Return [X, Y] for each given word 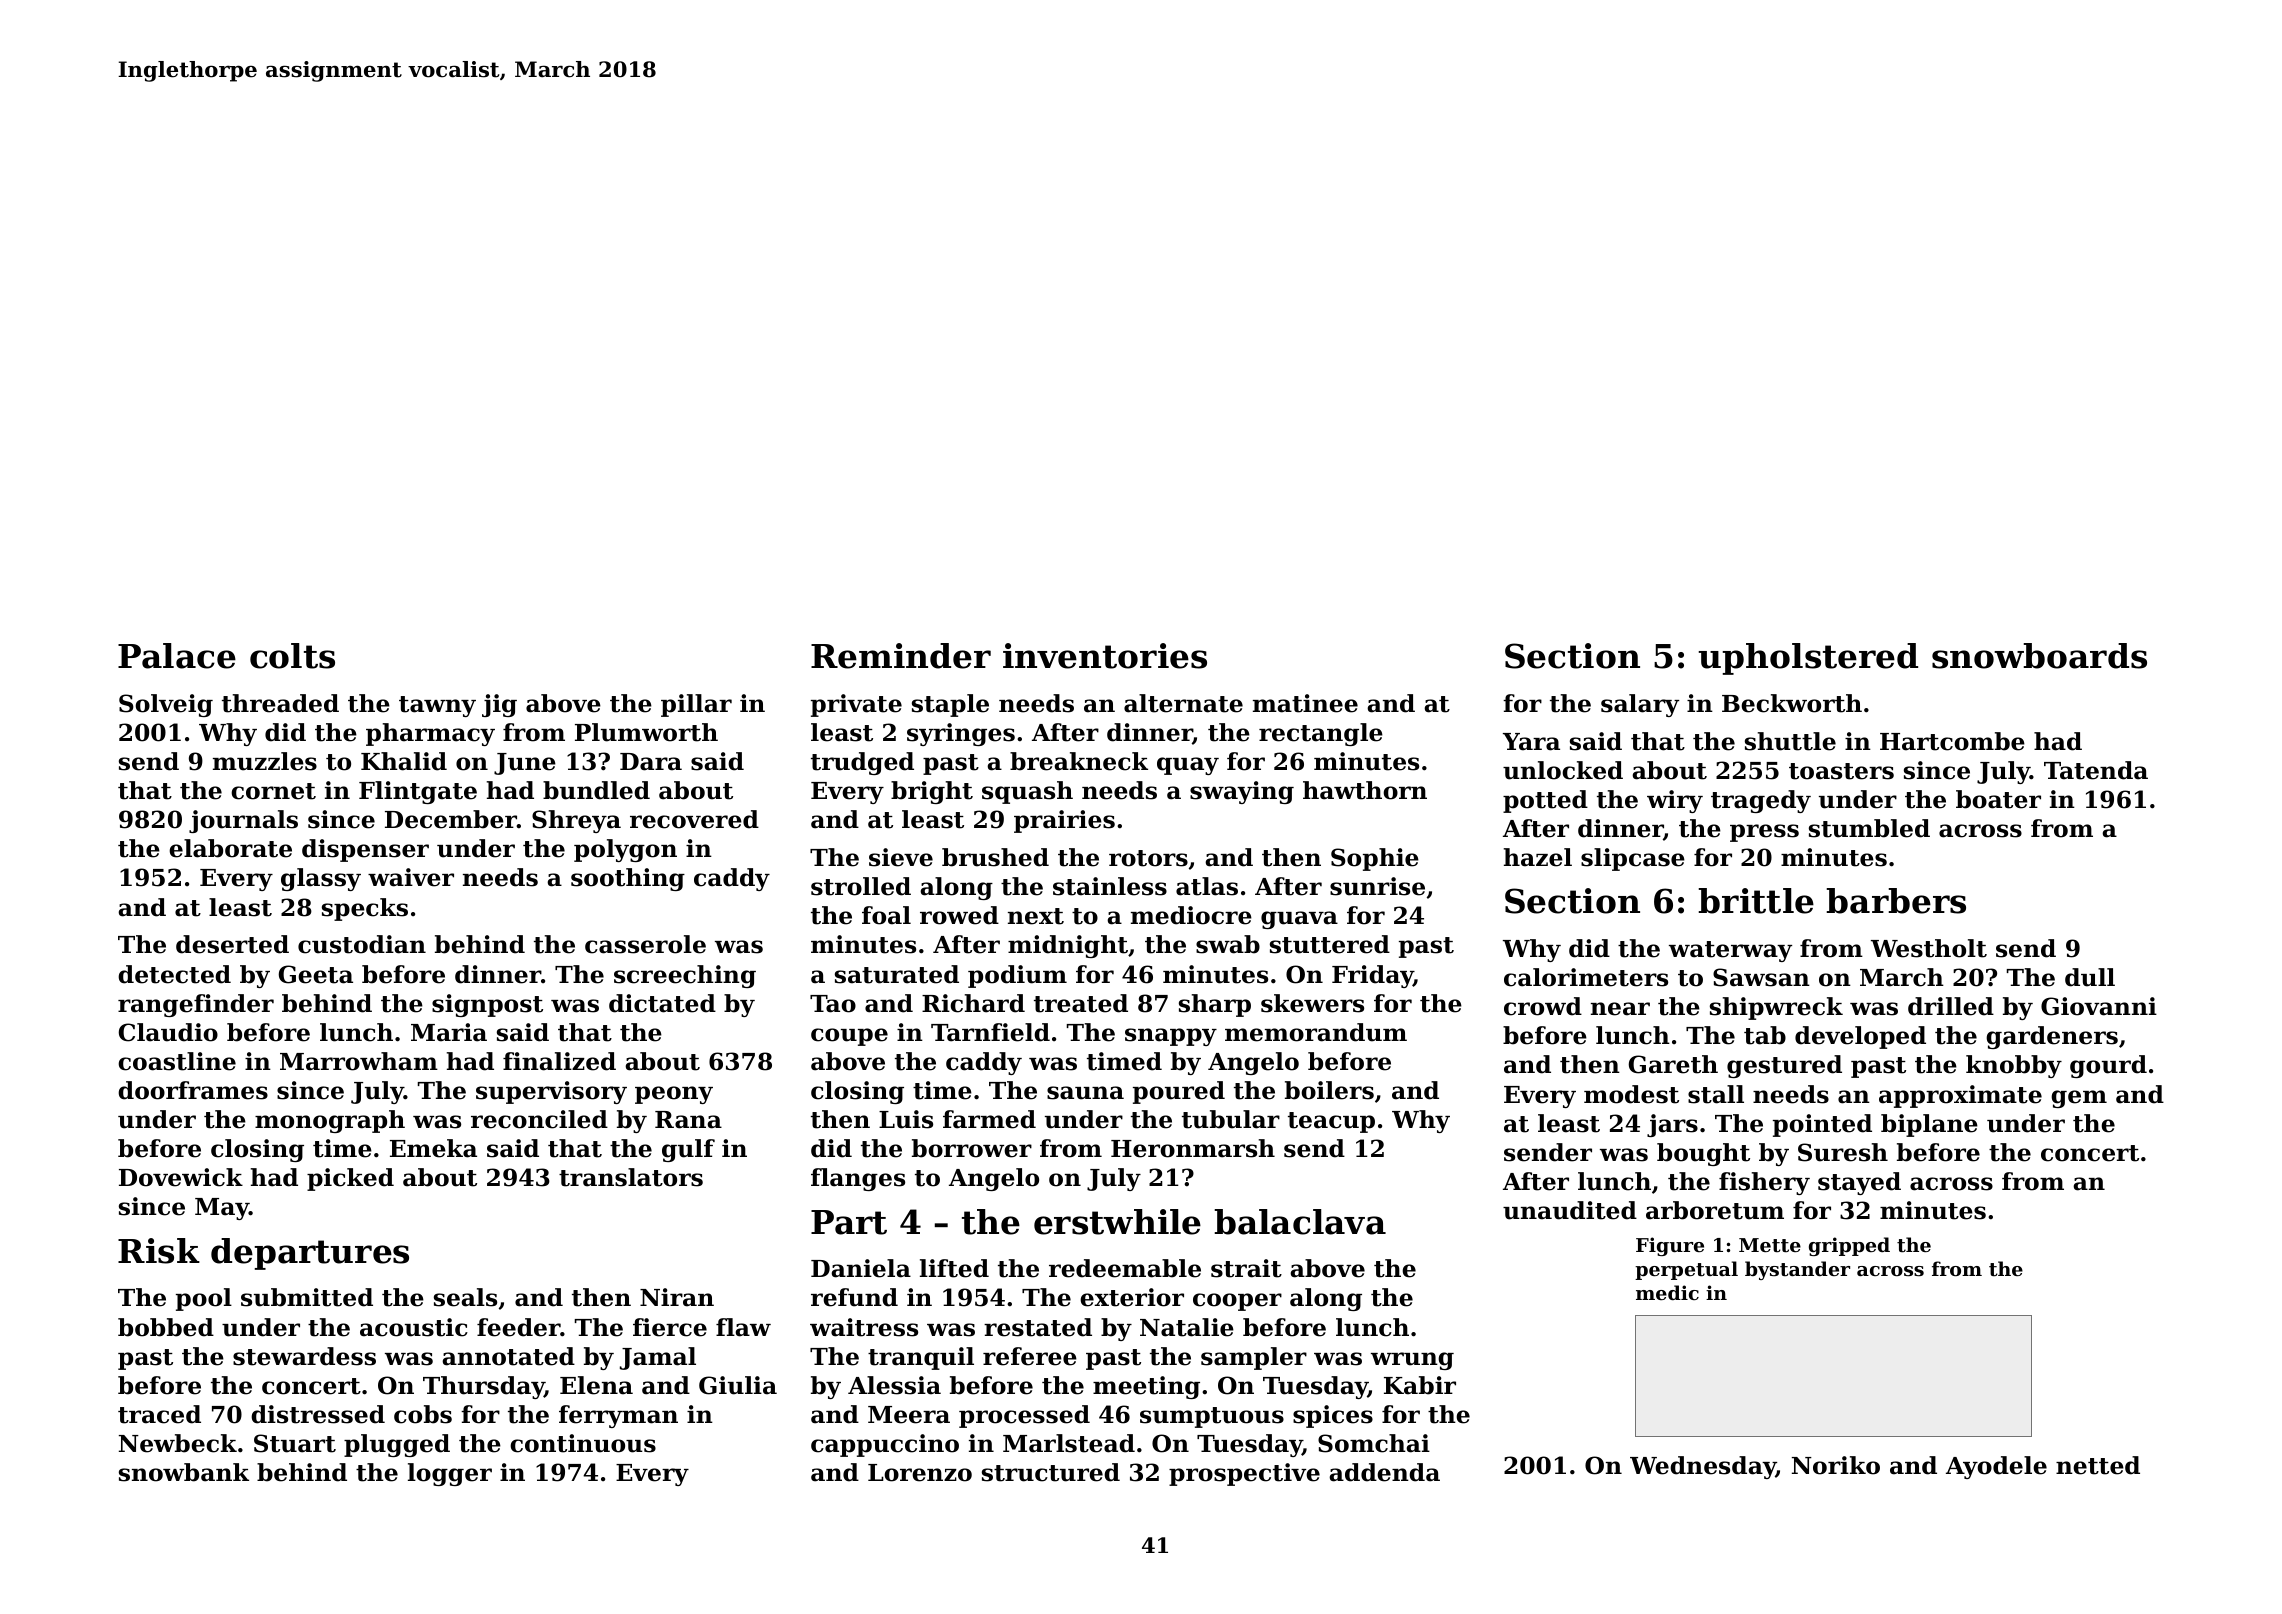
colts [292, 656]
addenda [1384, 1472]
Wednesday [1703, 1467]
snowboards [2039, 656]
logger [450, 1474]
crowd [1543, 1006]
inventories [1105, 656]
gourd [2108, 1066]
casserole [645, 944]
